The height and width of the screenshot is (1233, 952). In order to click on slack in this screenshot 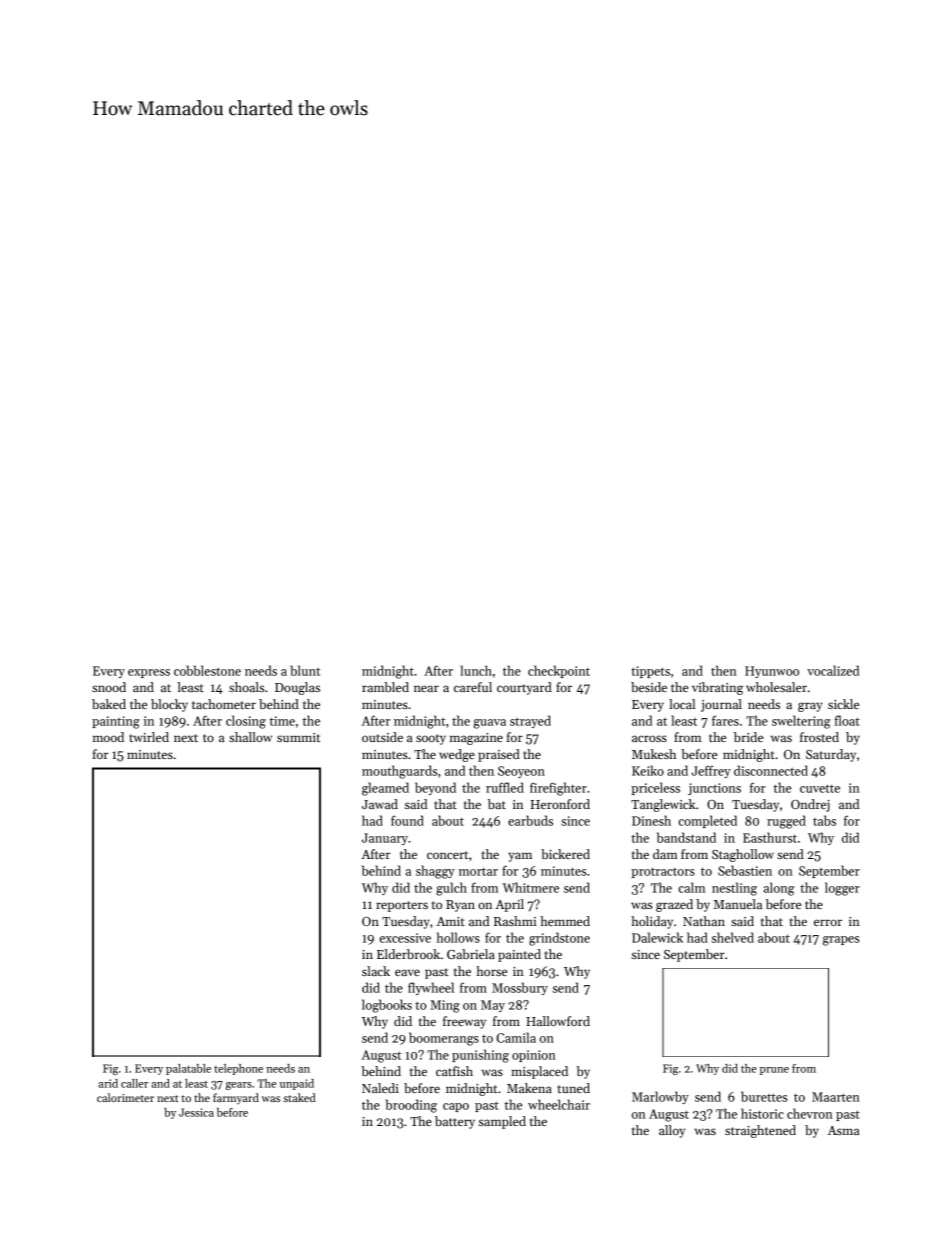, I will do `click(376, 971)`.
